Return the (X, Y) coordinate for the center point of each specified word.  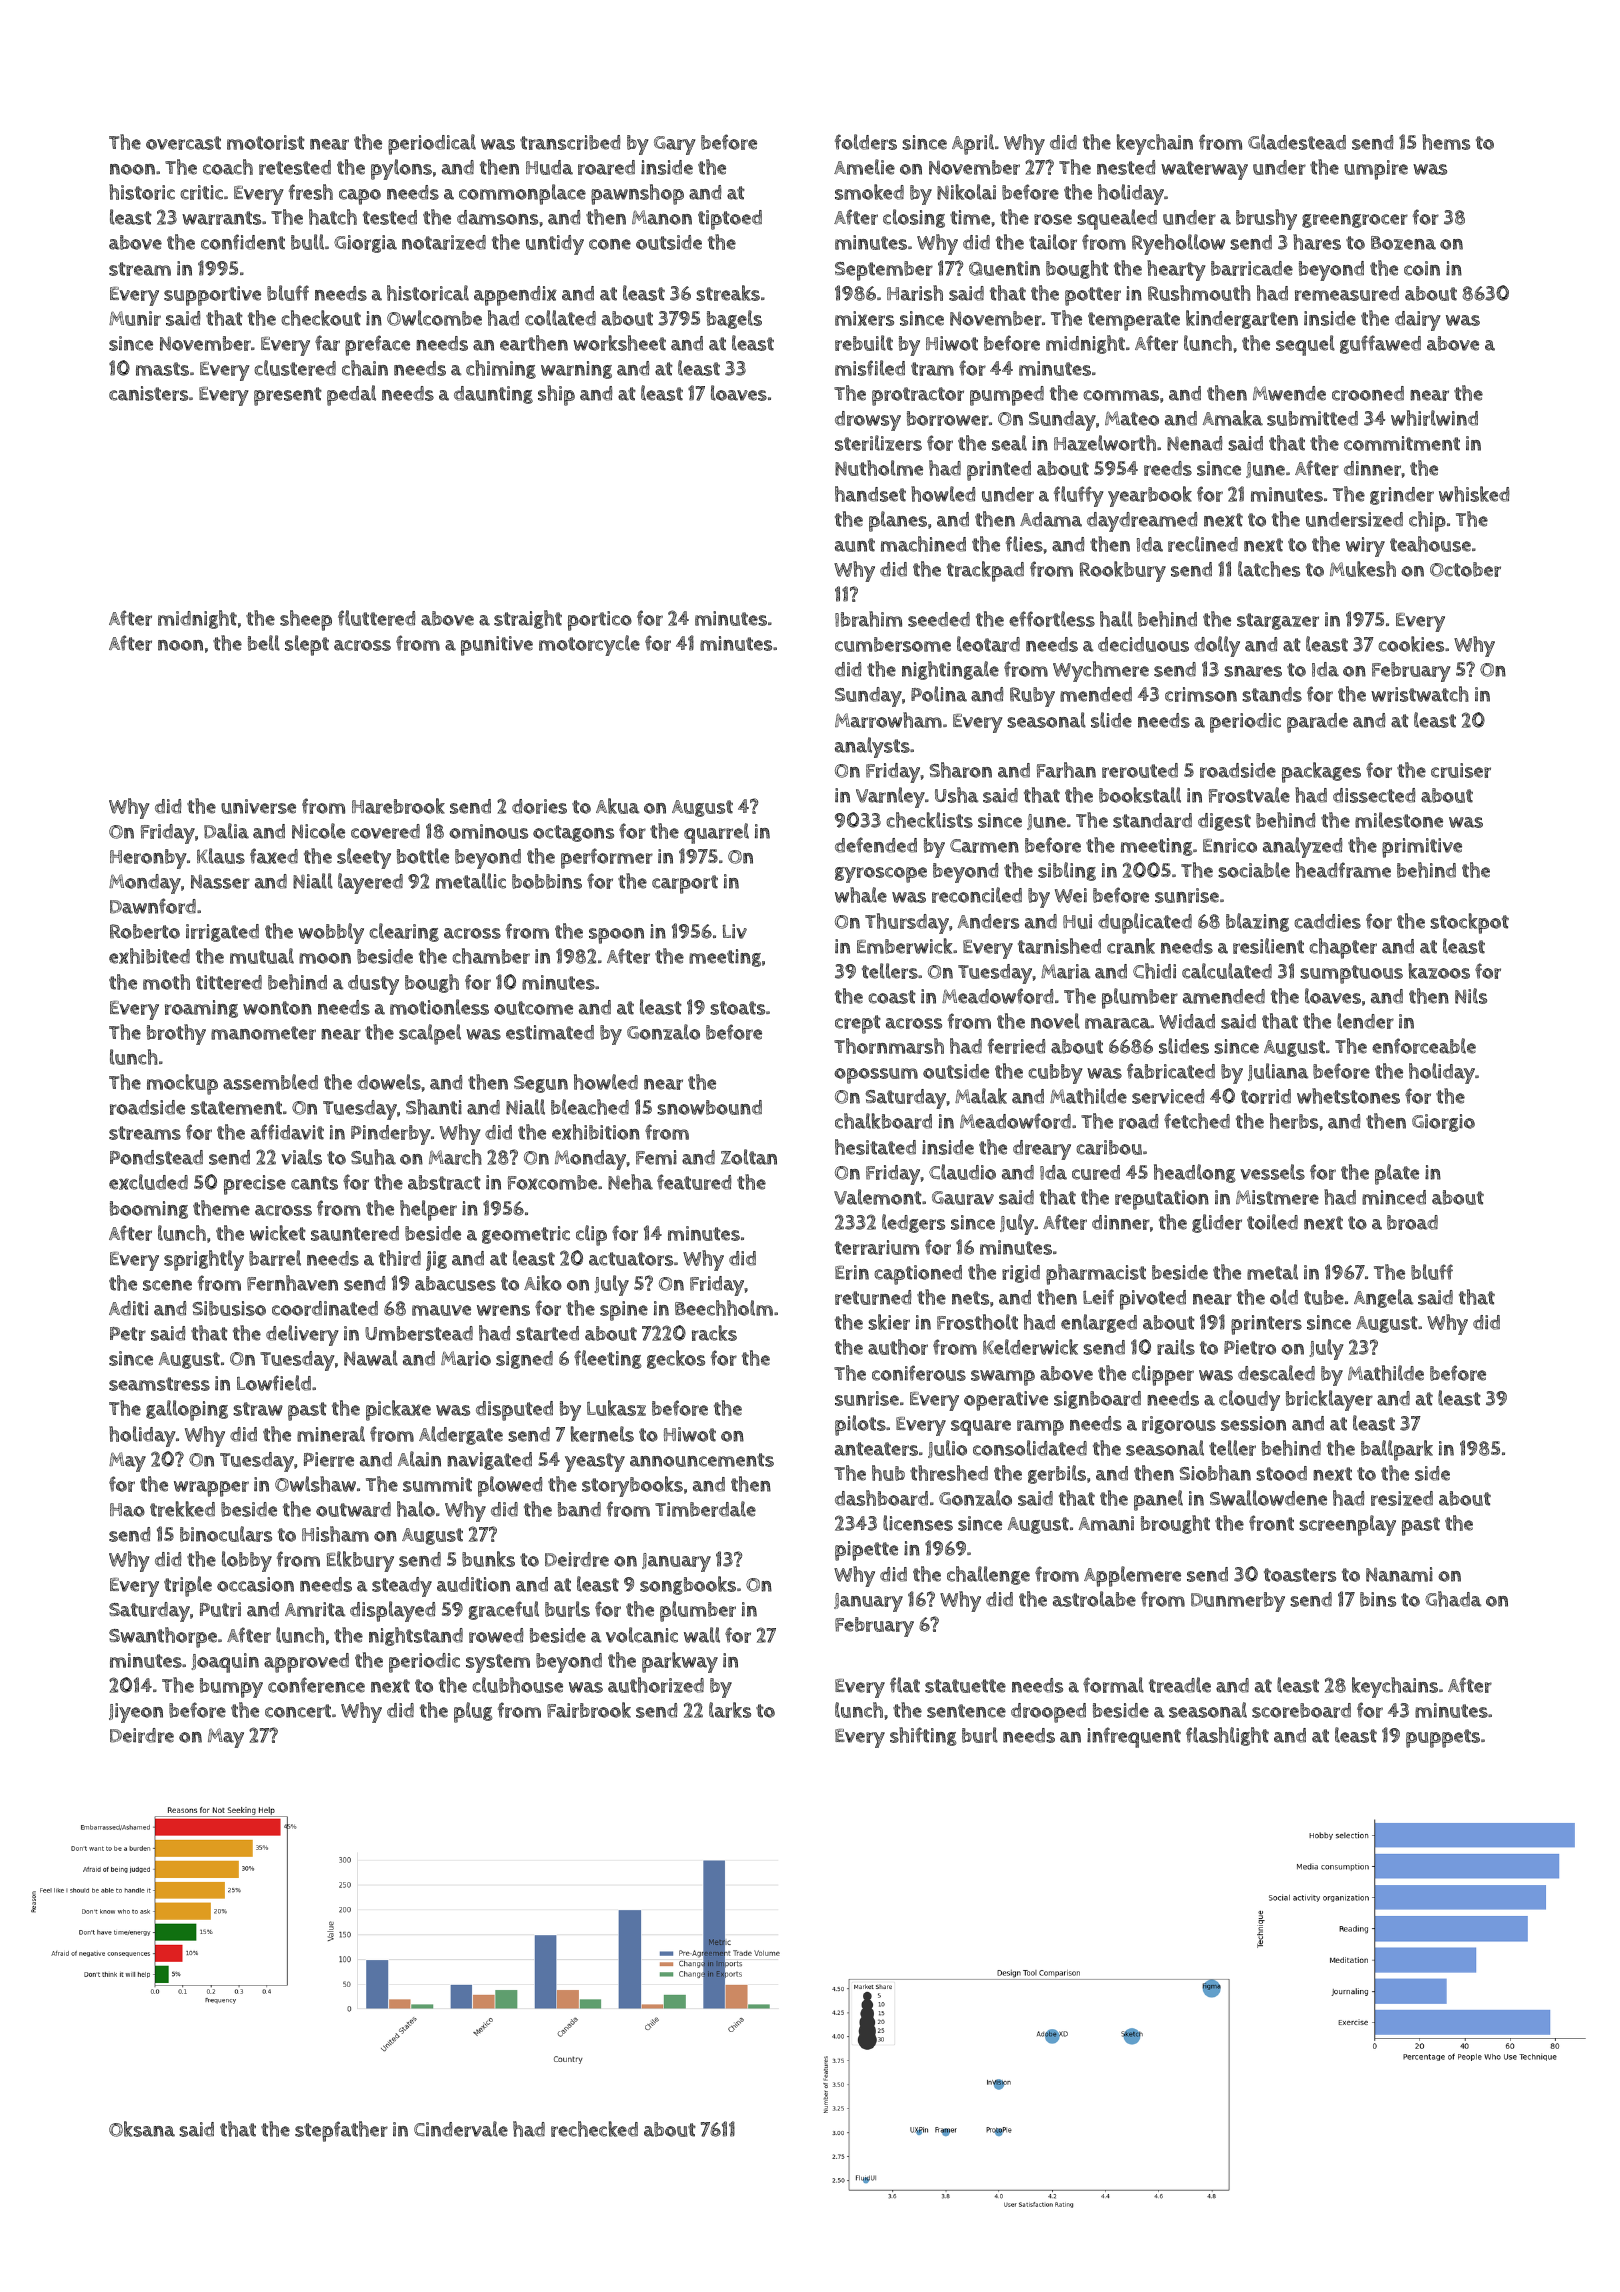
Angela (1383, 1298)
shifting (923, 1736)
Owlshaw (315, 1484)
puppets (1443, 1738)
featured (694, 1182)
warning (576, 370)
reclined (1203, 544)
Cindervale (461, 2129)
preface (377, 345)
